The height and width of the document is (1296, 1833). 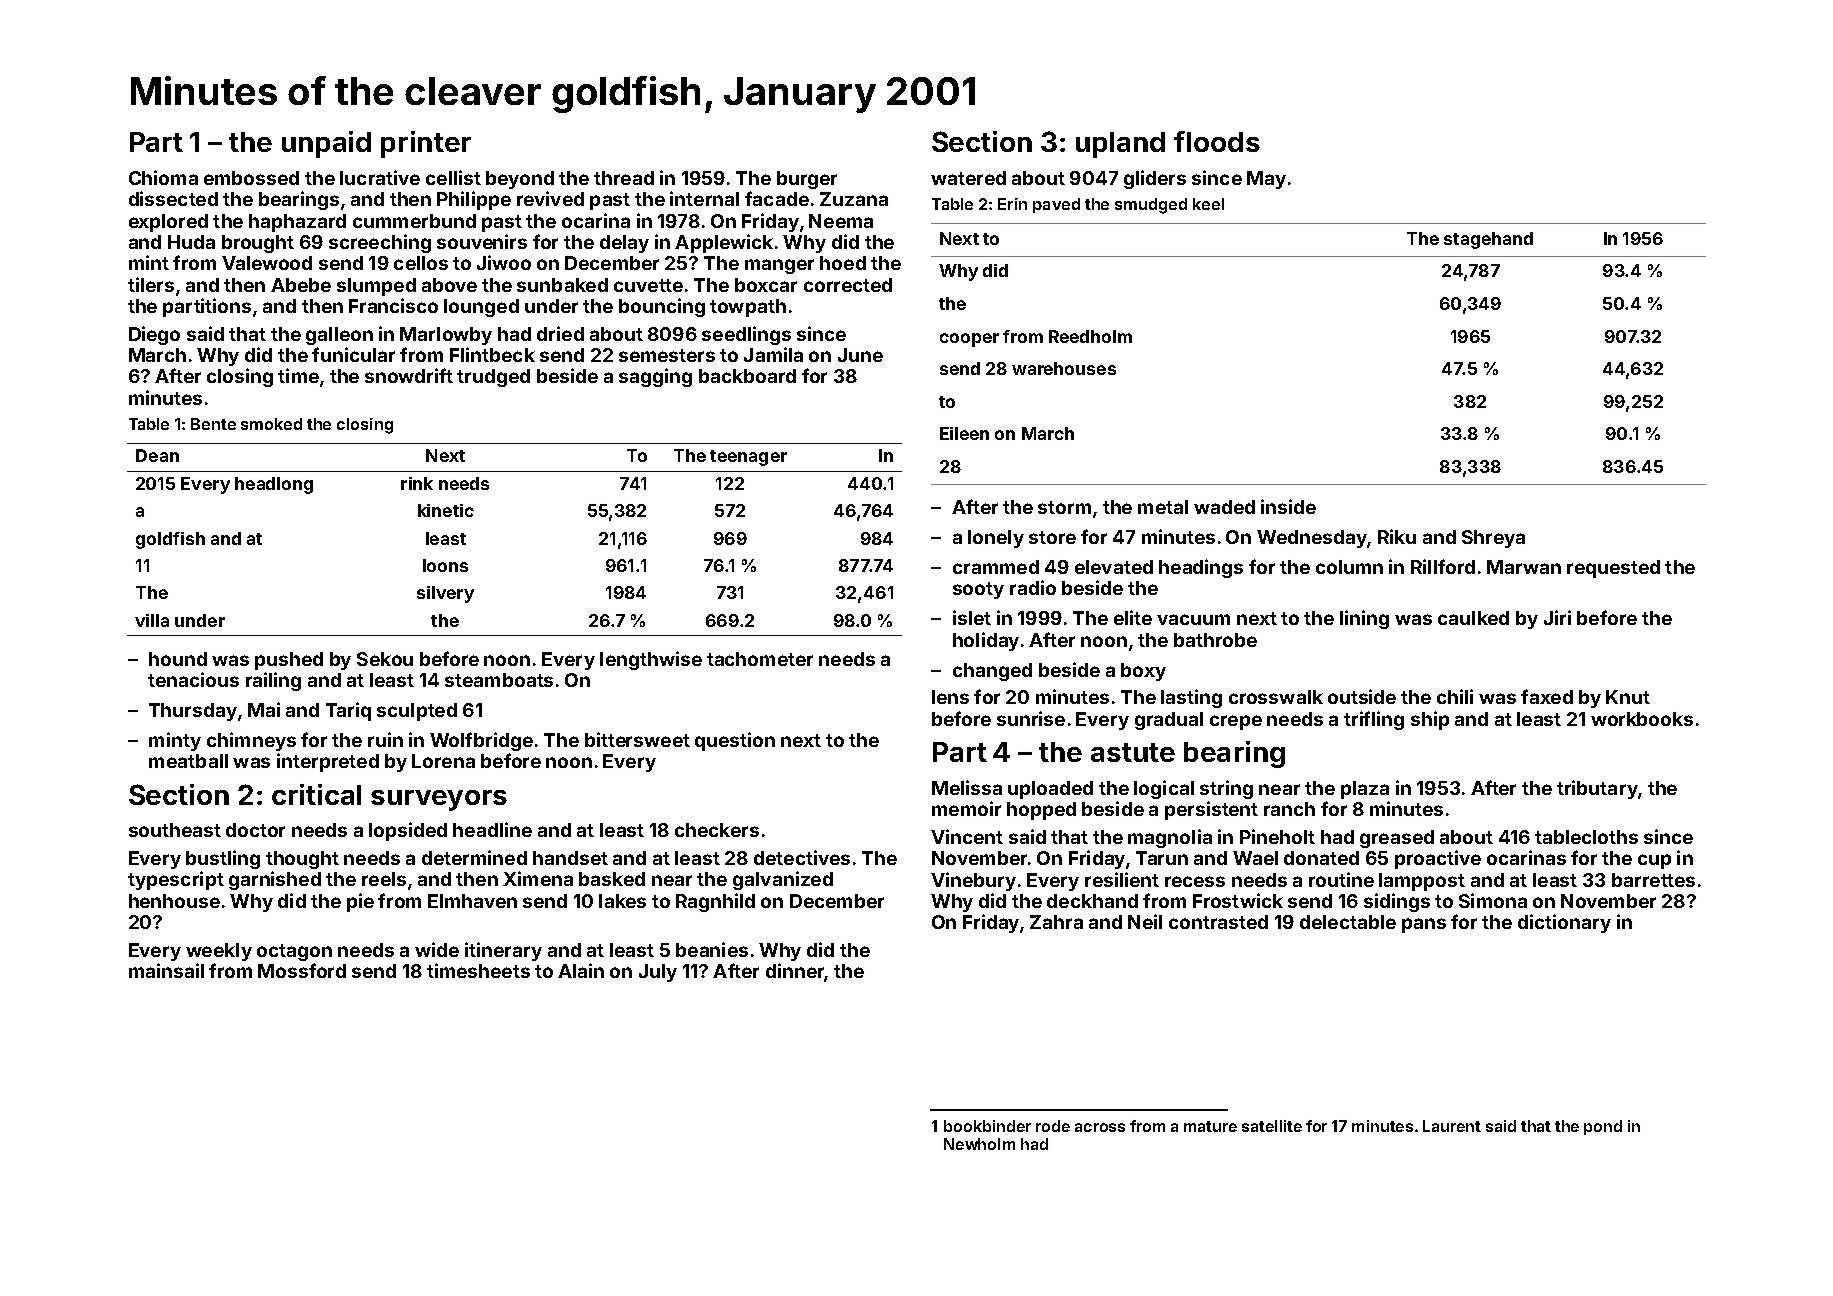 I want to click on printer, so click(x=426, y=144).
